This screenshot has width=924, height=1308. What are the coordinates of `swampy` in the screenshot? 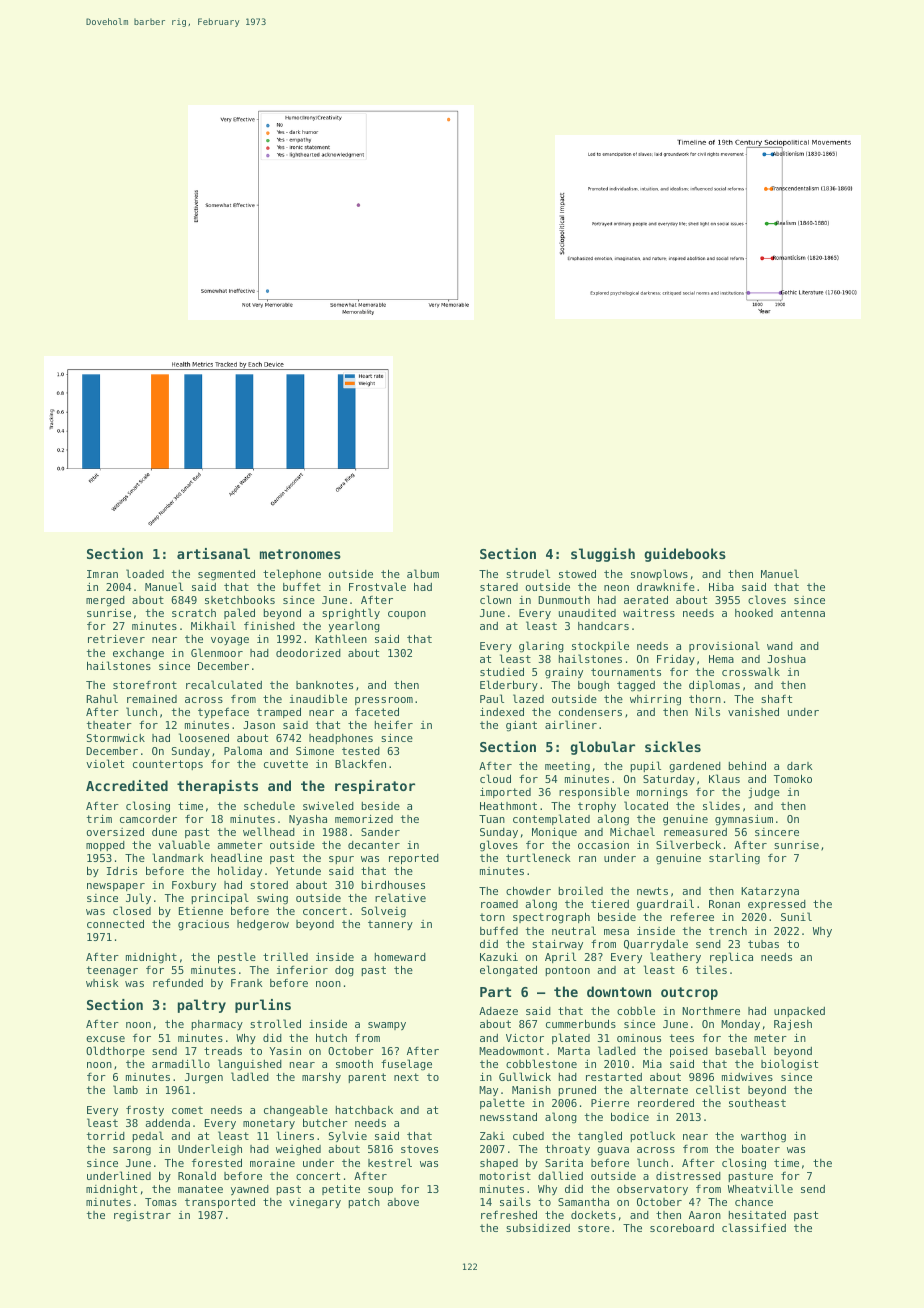 It's located at (387, 1026).
